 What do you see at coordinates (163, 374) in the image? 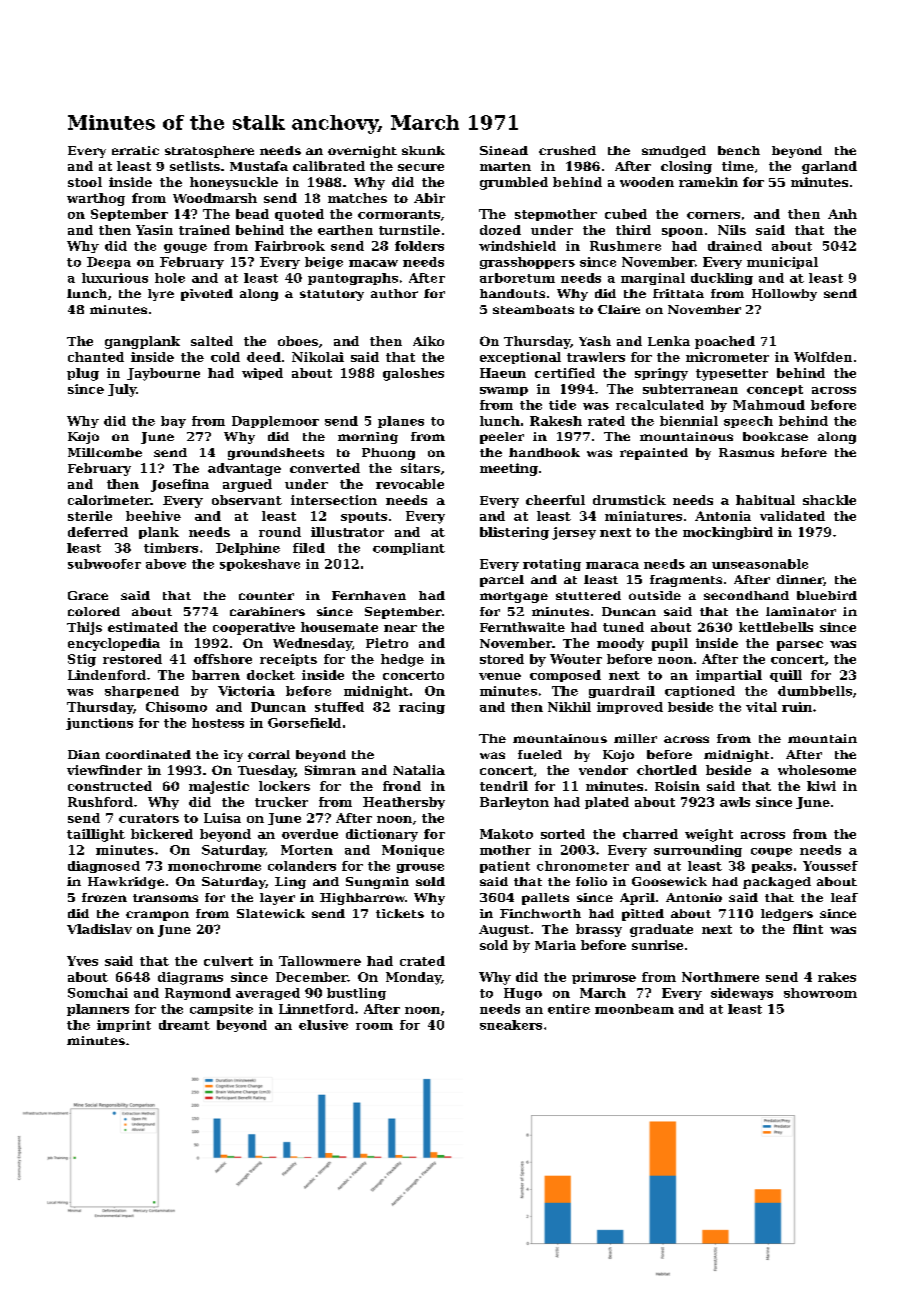
I see `Jaybourne` at bounding box center [163, 374].
